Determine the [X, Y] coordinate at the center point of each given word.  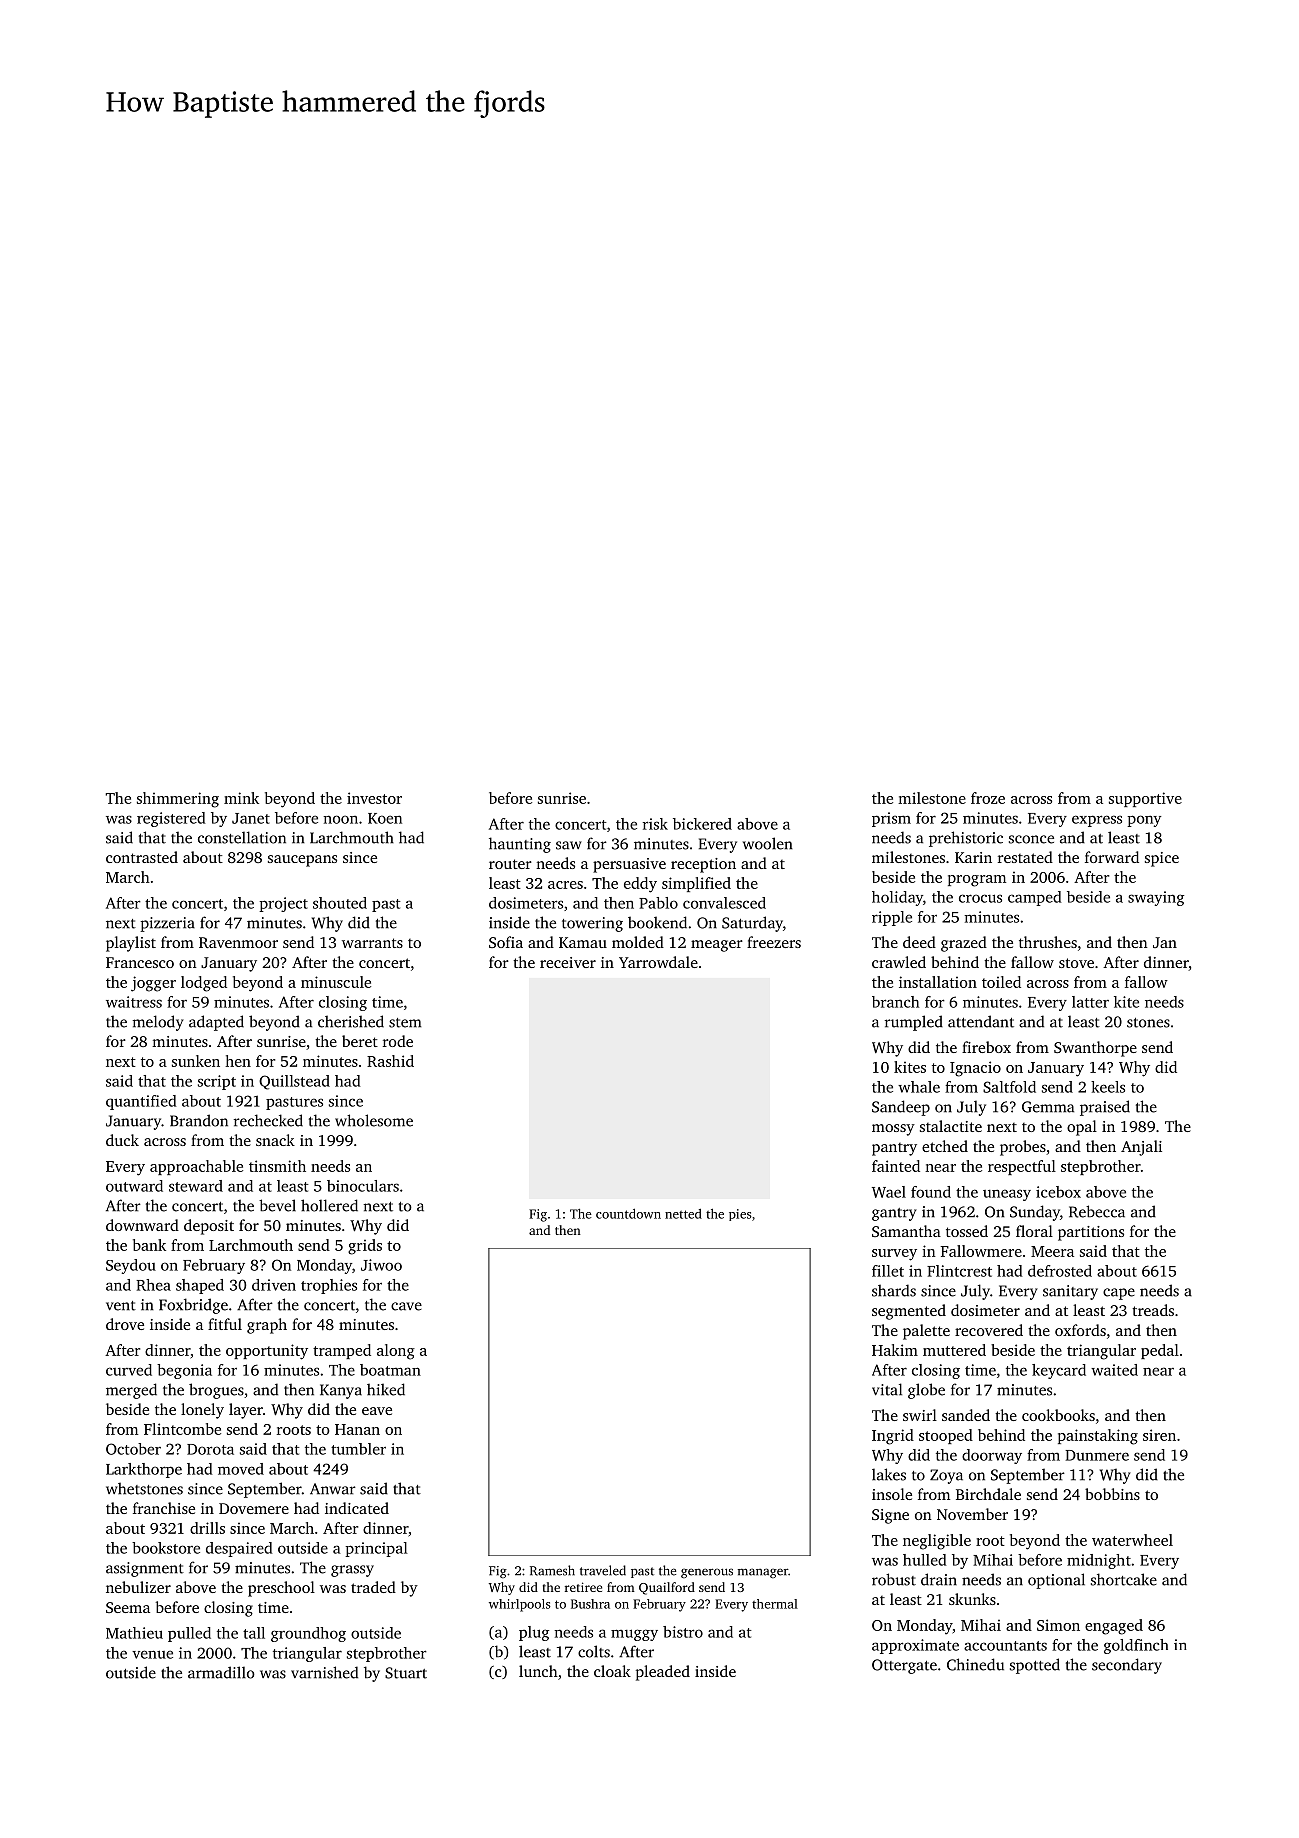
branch [895, 1002]
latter [1090, 1002]
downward [142, 1225]
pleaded [663, 1673]
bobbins [1112, 1494]
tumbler [358, 1449]
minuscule [336, 982]
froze [988, 798]
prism [891, 819]
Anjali [1141, 1148]
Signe [890, 1516]
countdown [628, 1213]
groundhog [308, 1634]
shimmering [178, 800]
